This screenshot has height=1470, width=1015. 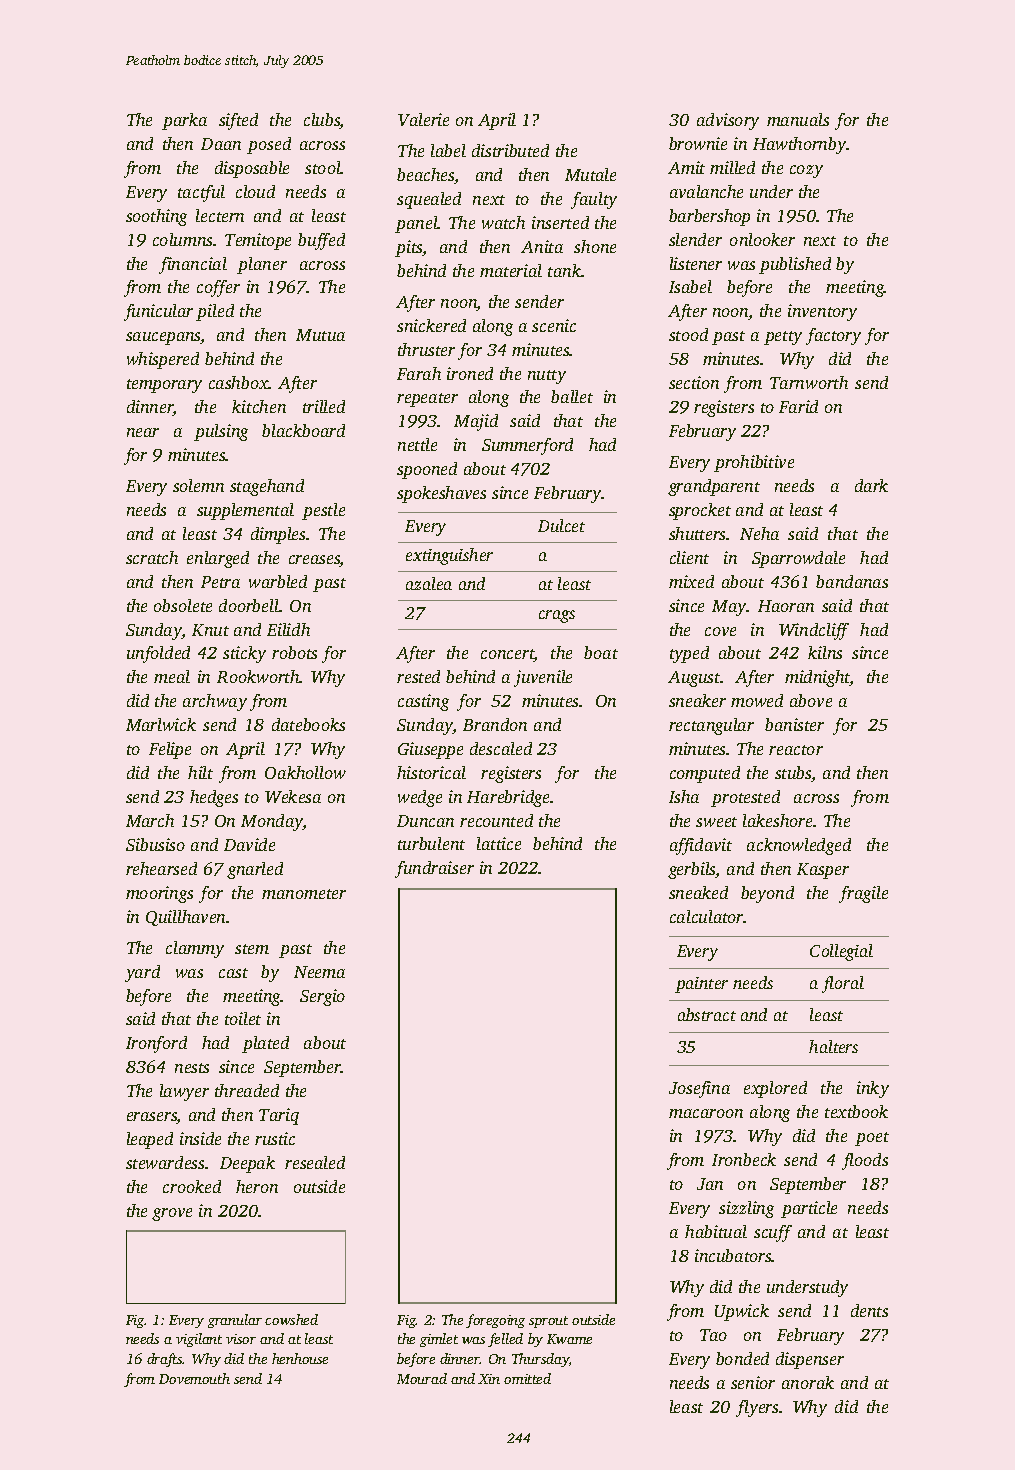 What do you see at coordinates (429, 583) in the screenshot?
I see `azalea` at bounding box center [429, 583].
